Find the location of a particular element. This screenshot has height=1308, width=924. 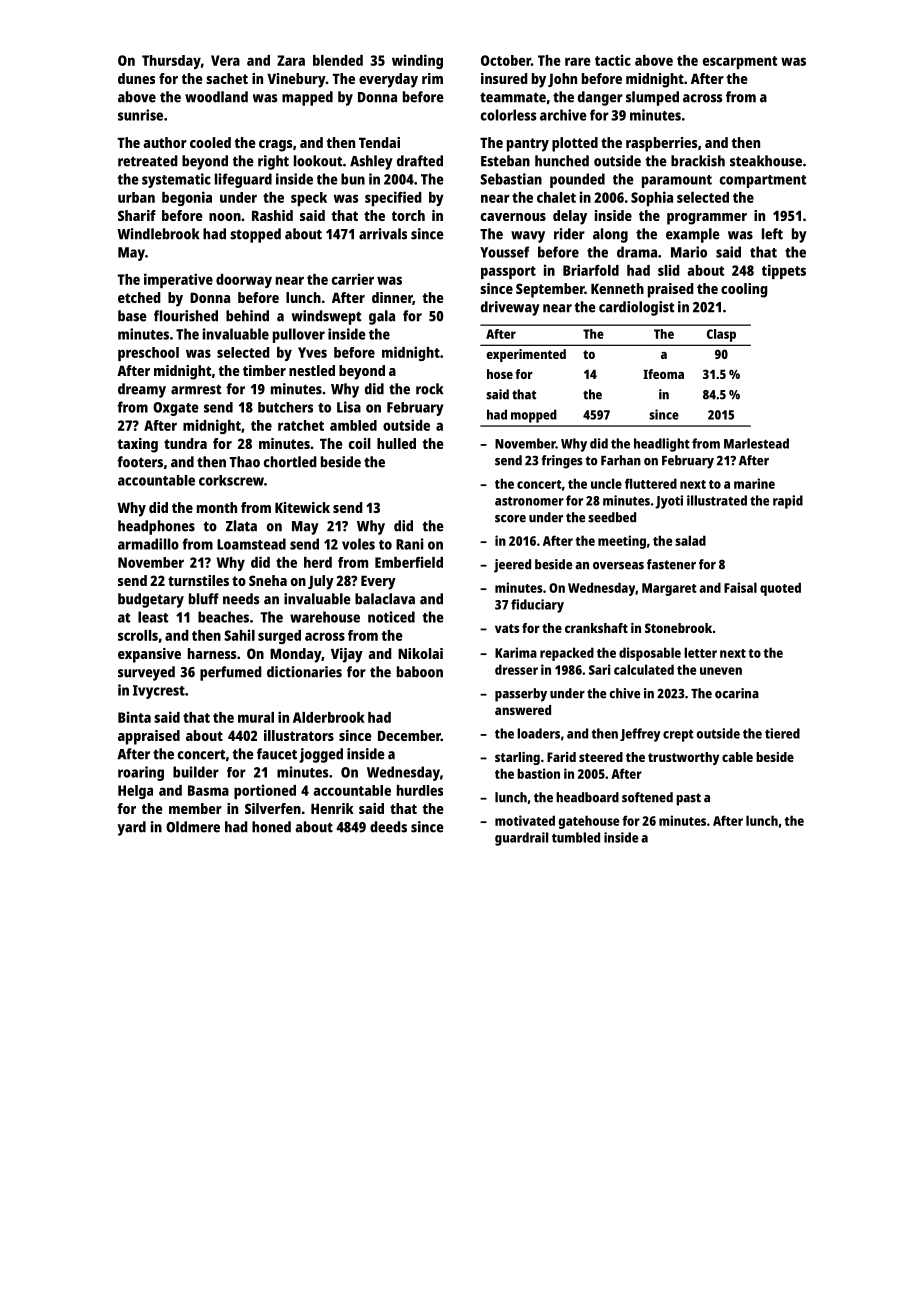

Sneha is located at coordinates (268, 580).
